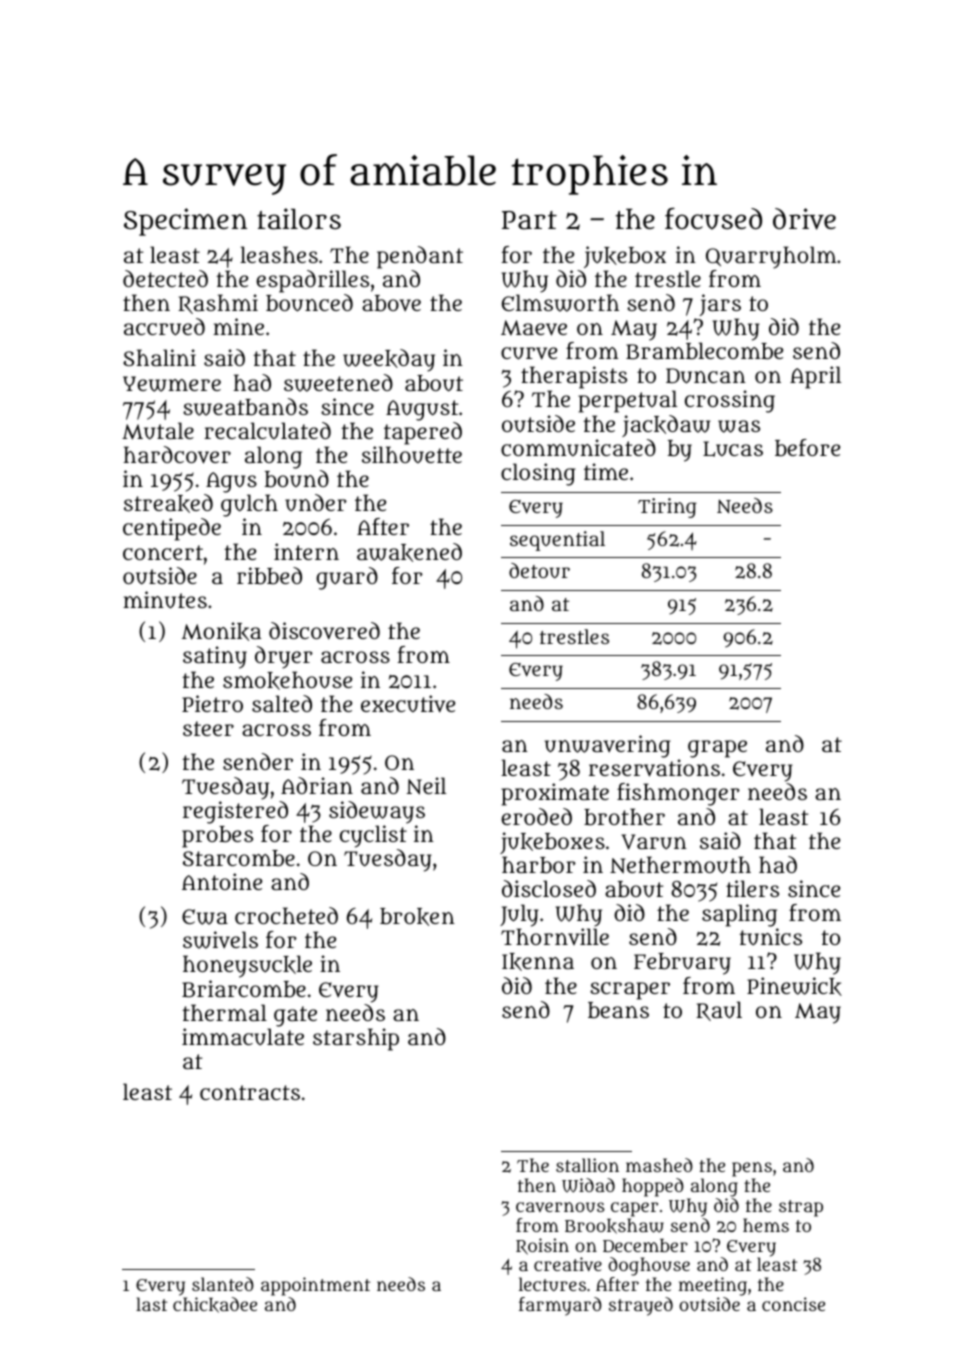 The image size is (964, 1369). What do you see at coordinates (739, 915) in the page?
I see `sapling` at bounding box center [739, 915].
